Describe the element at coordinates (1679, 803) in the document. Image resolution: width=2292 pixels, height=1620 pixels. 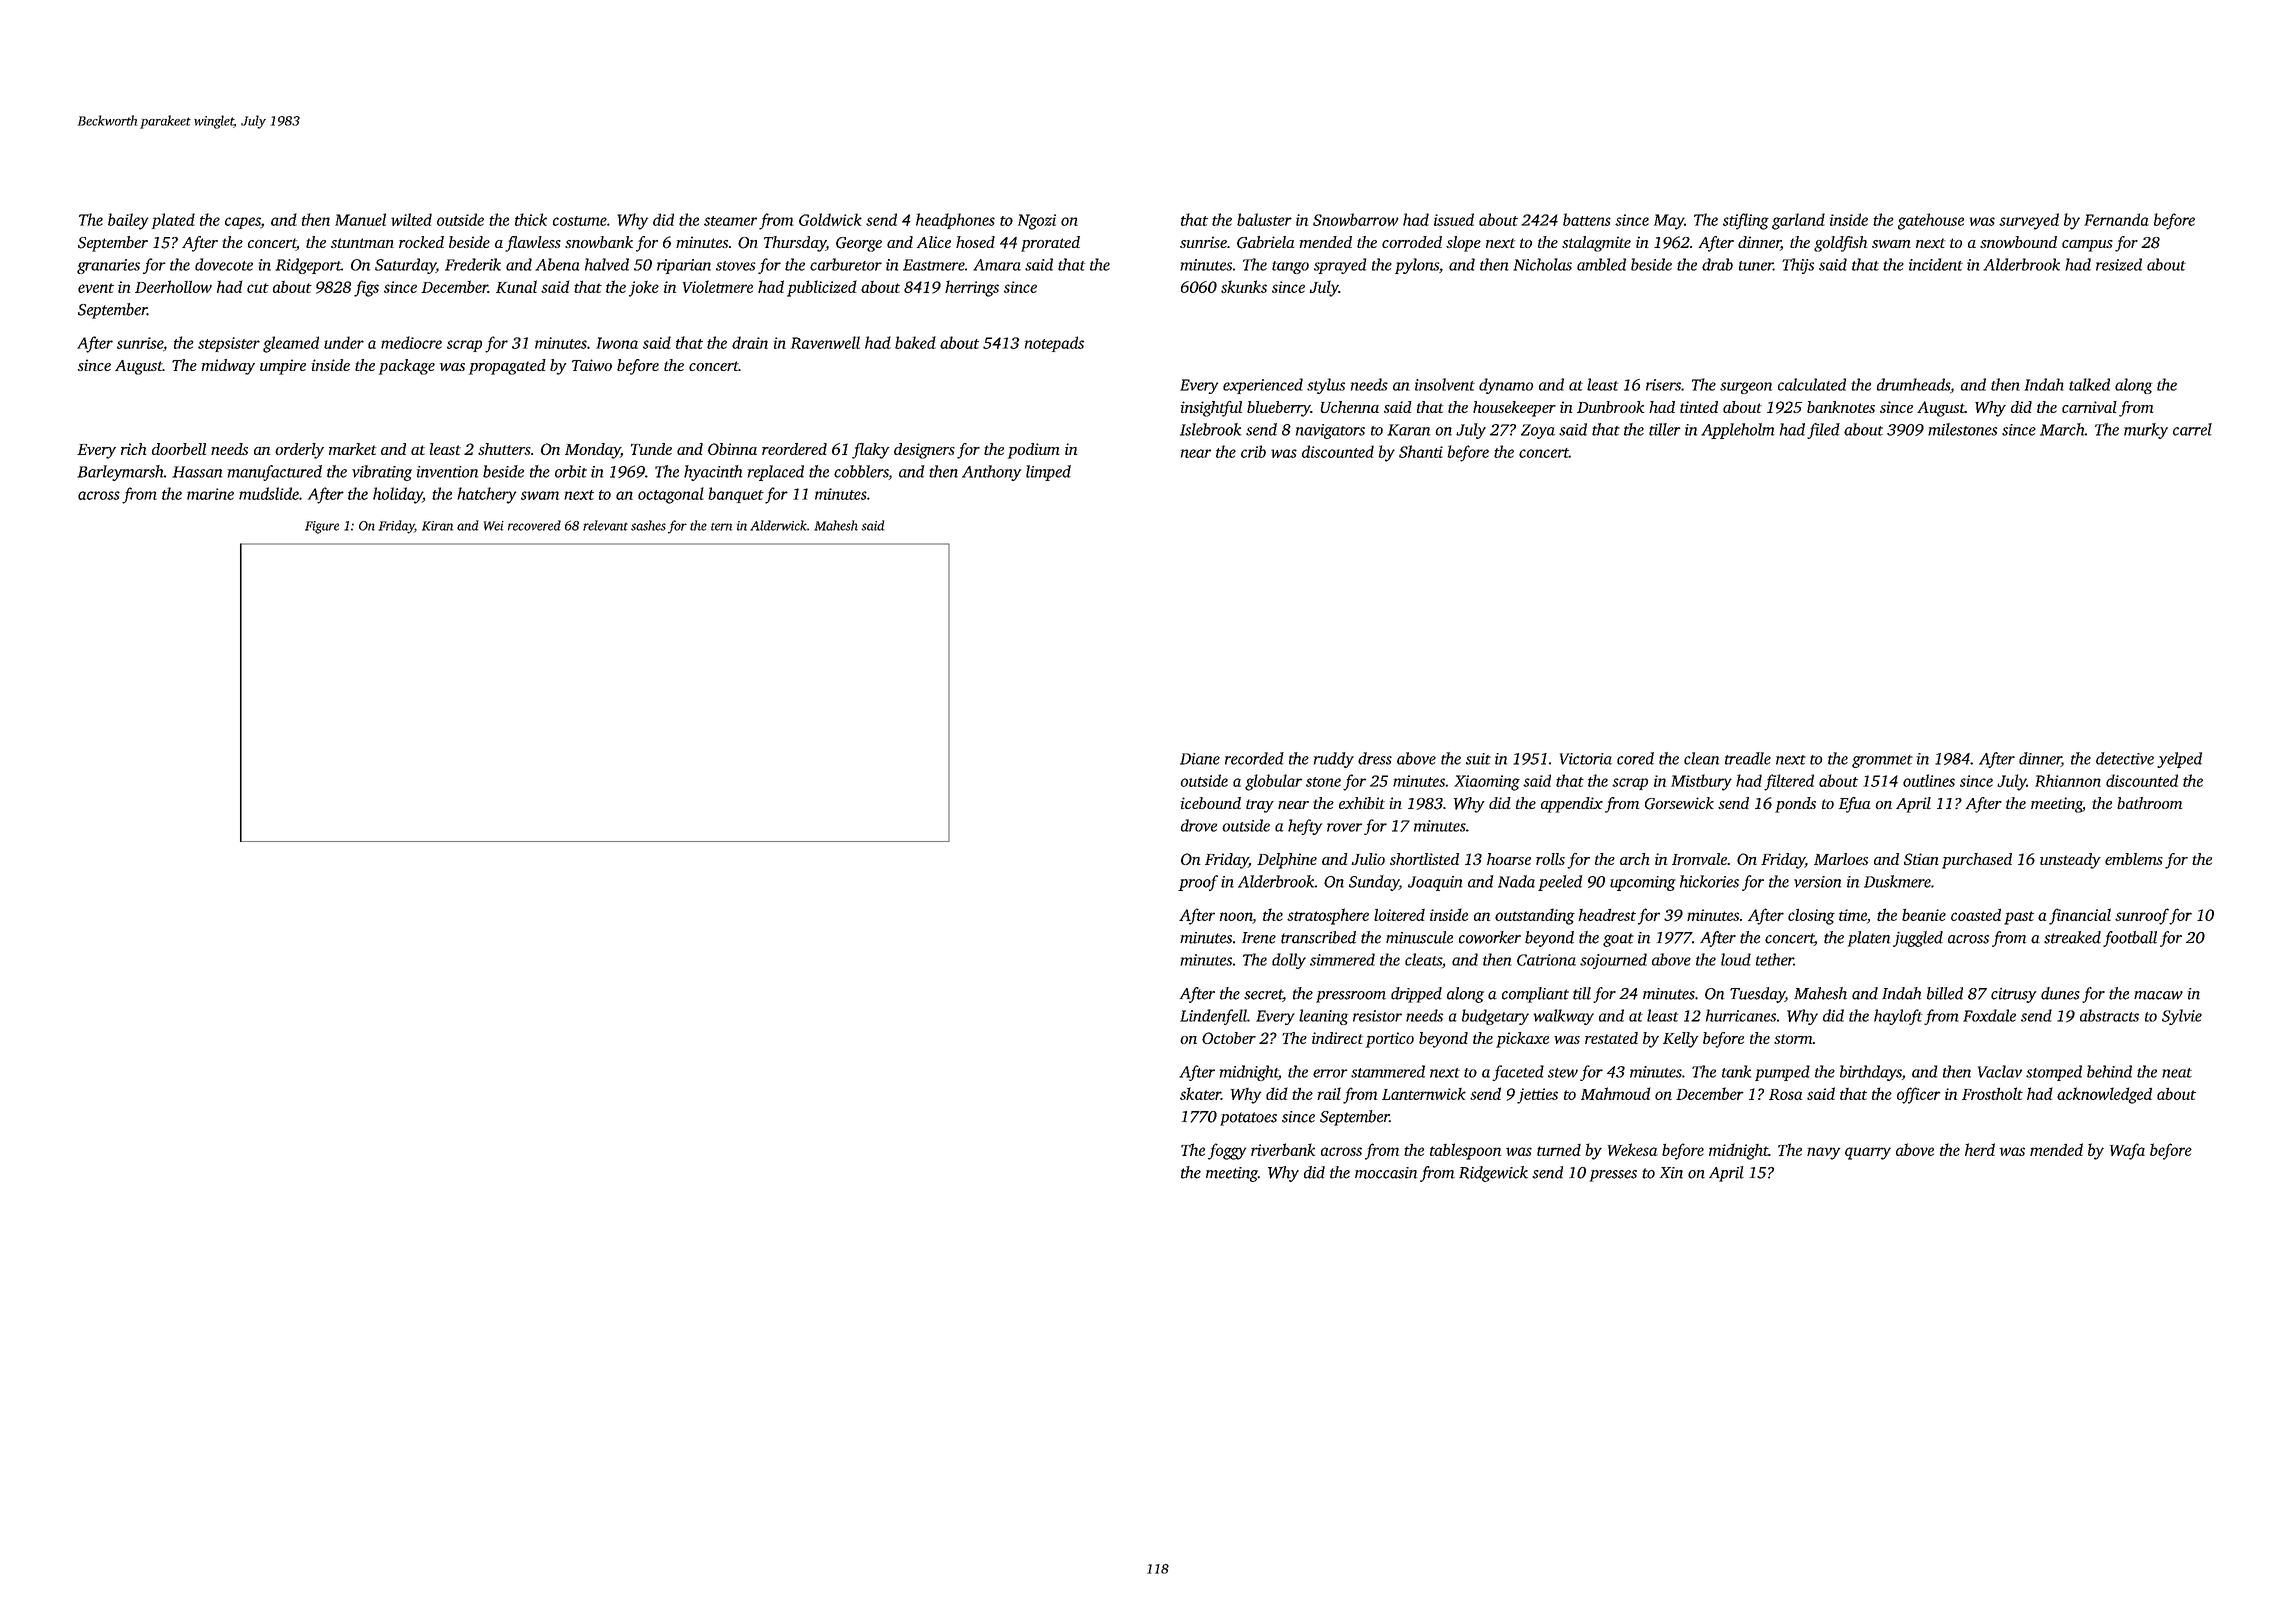
I see `Gorsewick` at that location.
